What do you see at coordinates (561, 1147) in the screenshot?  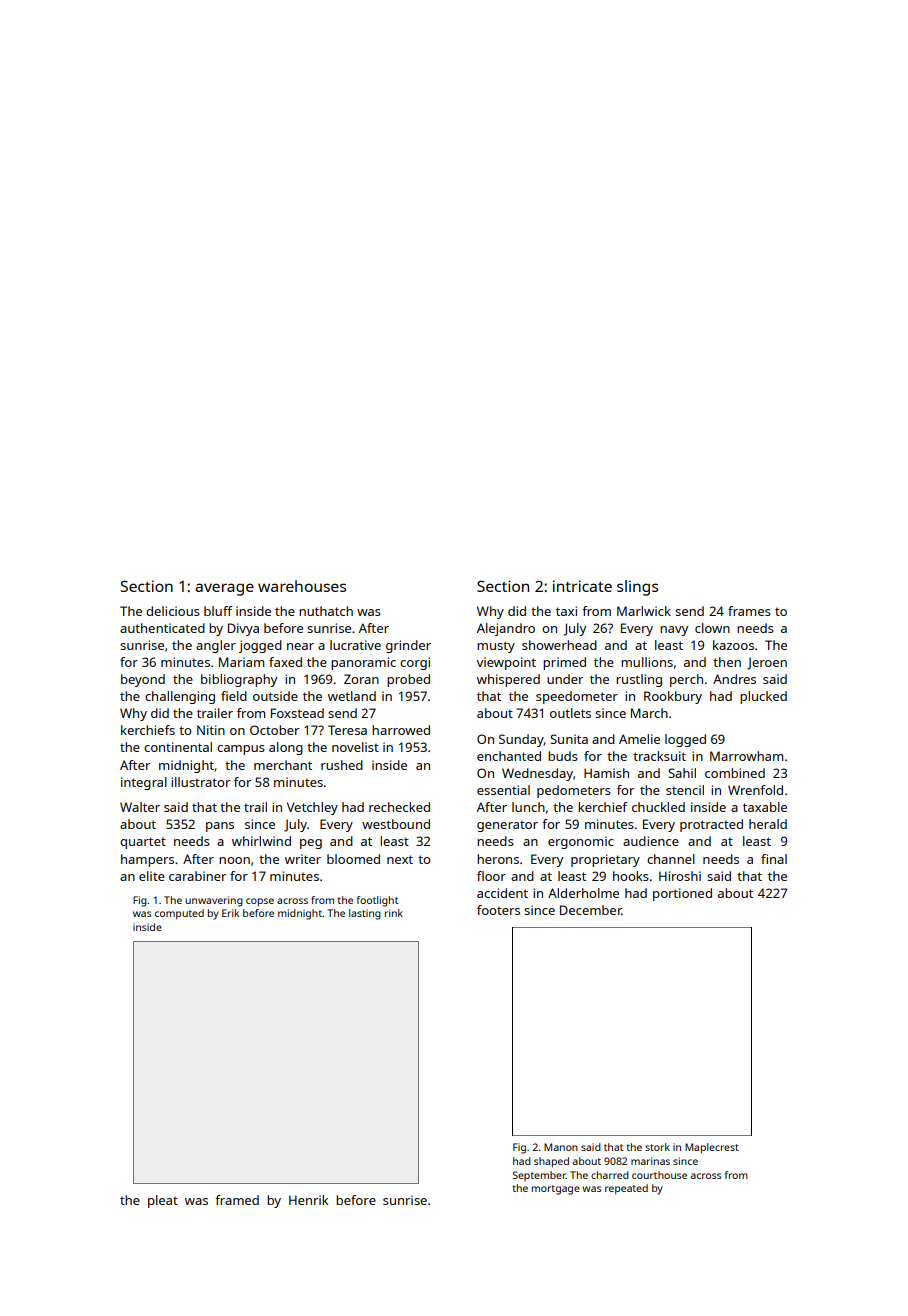 I see `Manon` at bounding box center [561, 1147].
